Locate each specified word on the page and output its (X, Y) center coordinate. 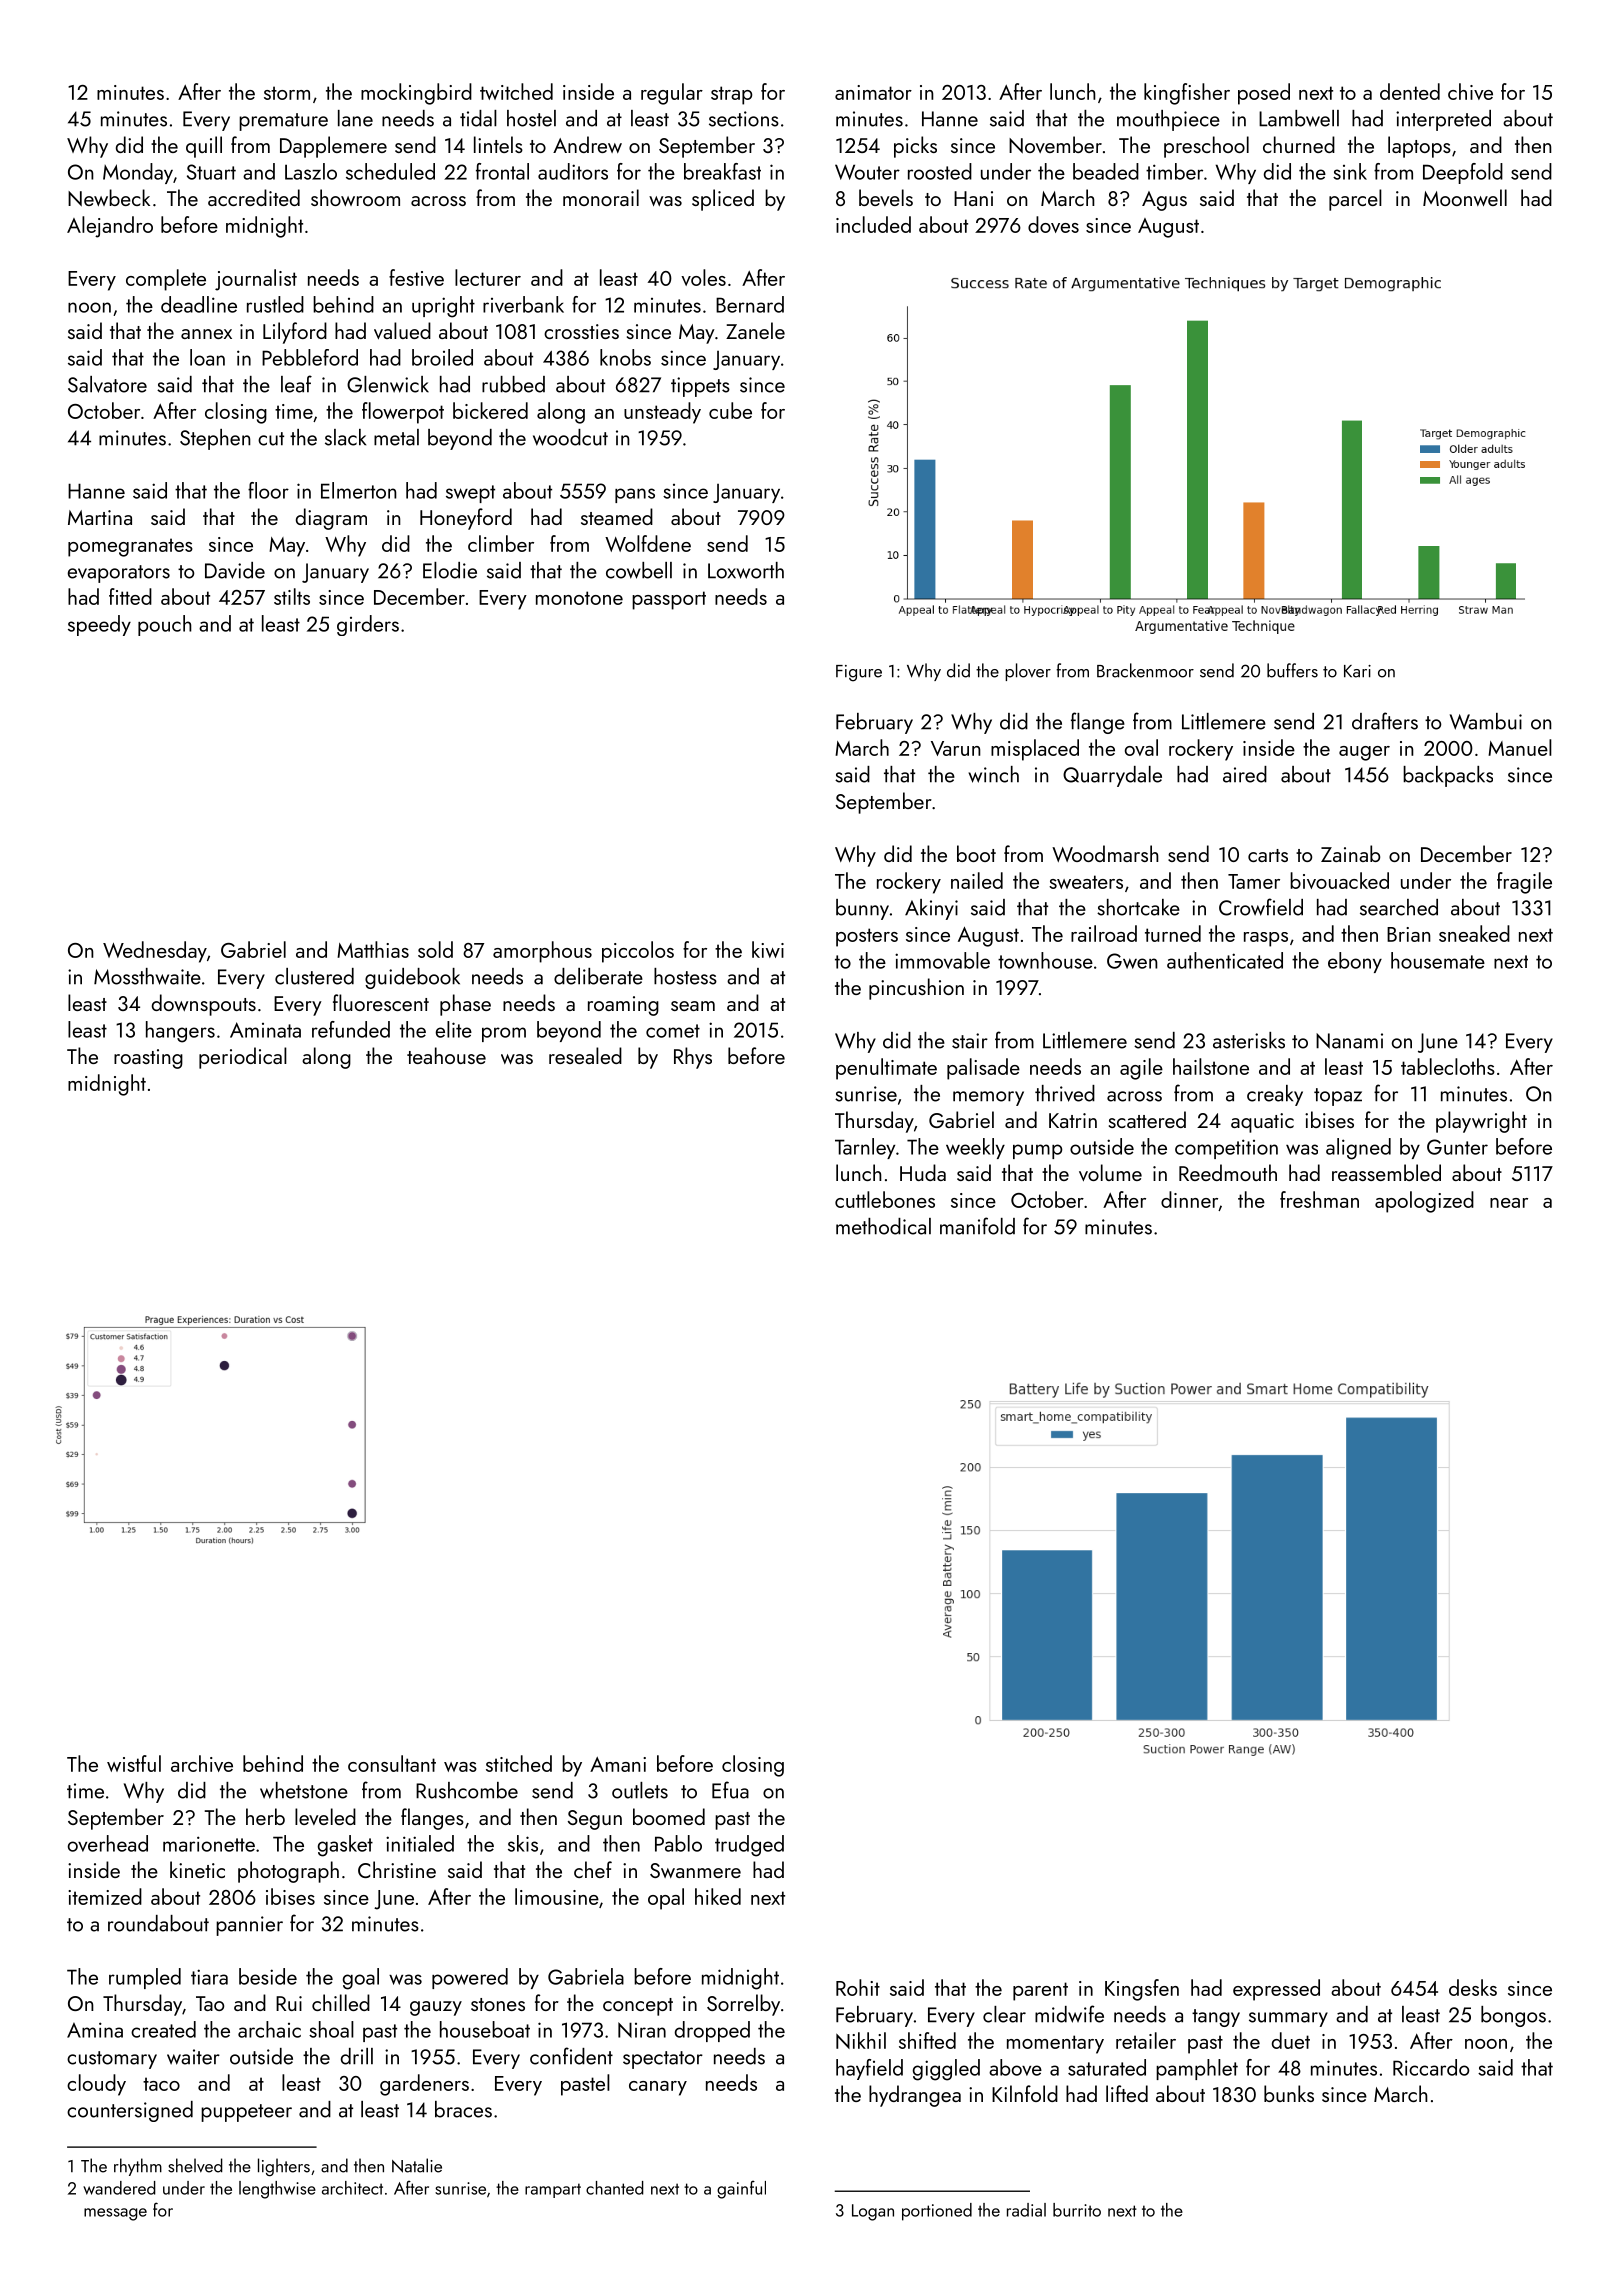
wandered (119, 2188)
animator (873, 92)
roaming (623, 1006)
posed (1264, 94)
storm (287, 93)
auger (1364, 753)
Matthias (373, 949)
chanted (615, 2188)
